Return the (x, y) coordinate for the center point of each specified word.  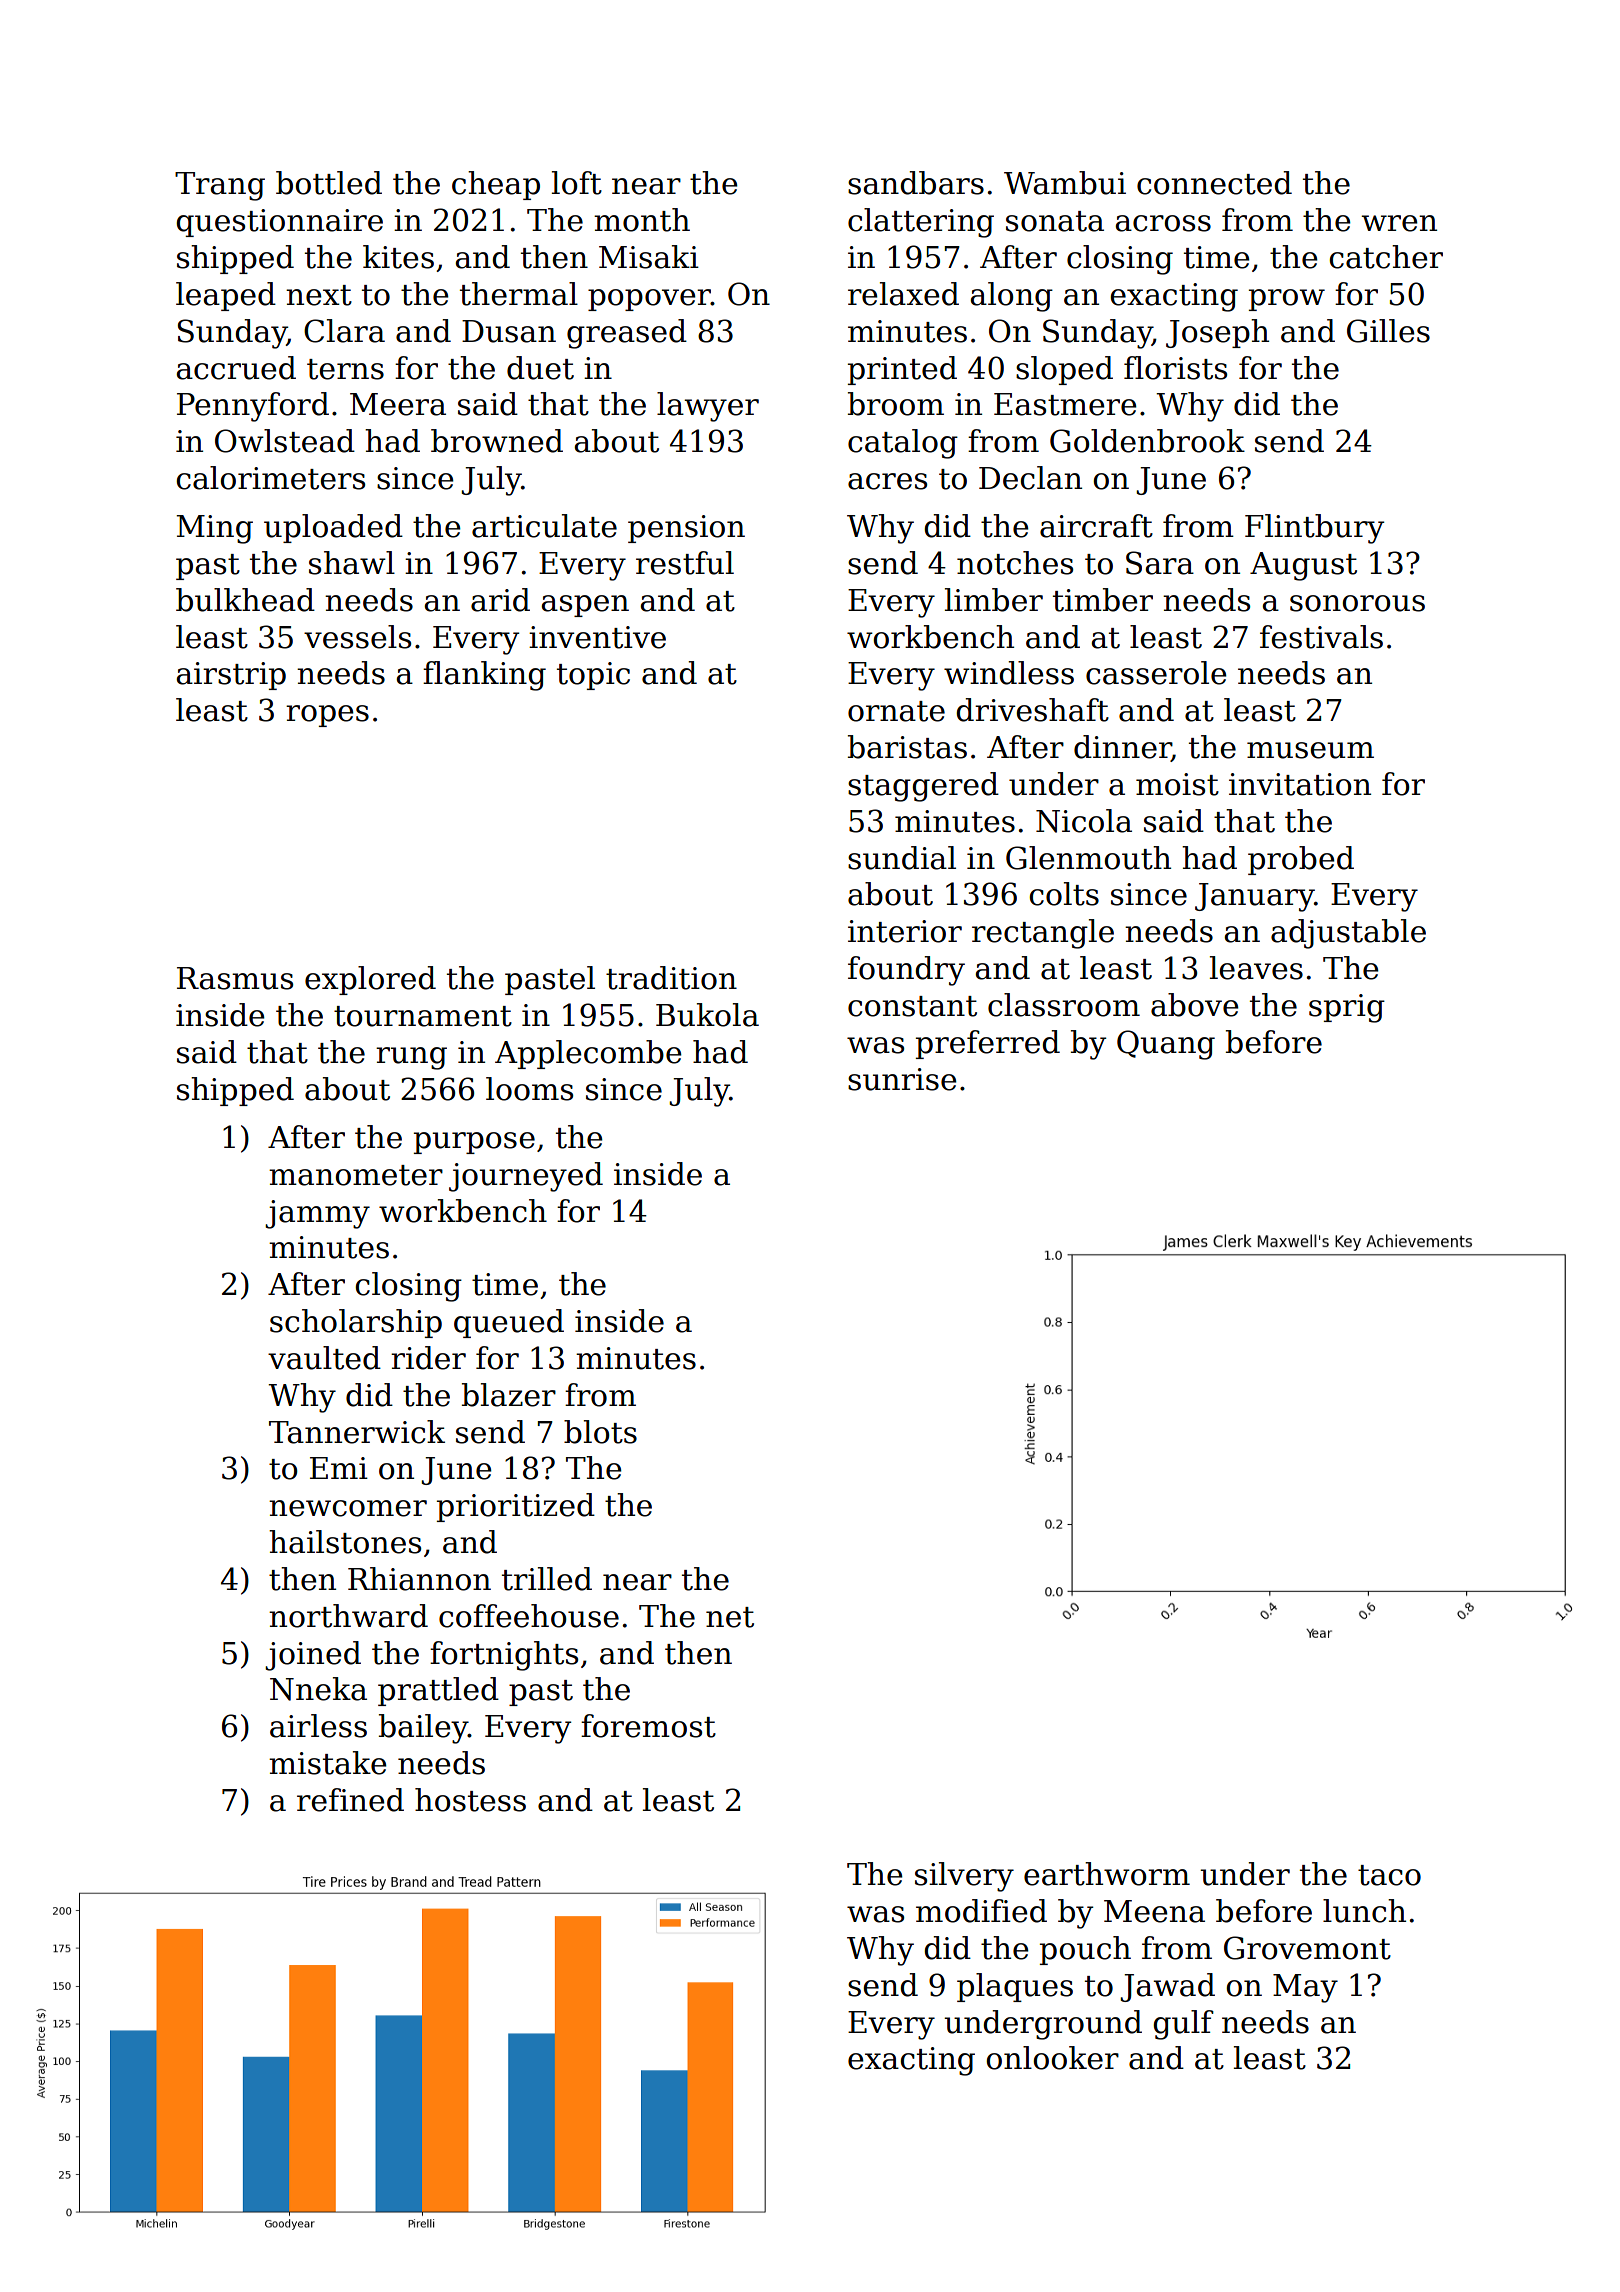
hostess (470, 1800)
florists (1175, 368)
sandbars (916, 183)
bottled (329, 183)
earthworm (1107, 1874)
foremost (648, 1726)
